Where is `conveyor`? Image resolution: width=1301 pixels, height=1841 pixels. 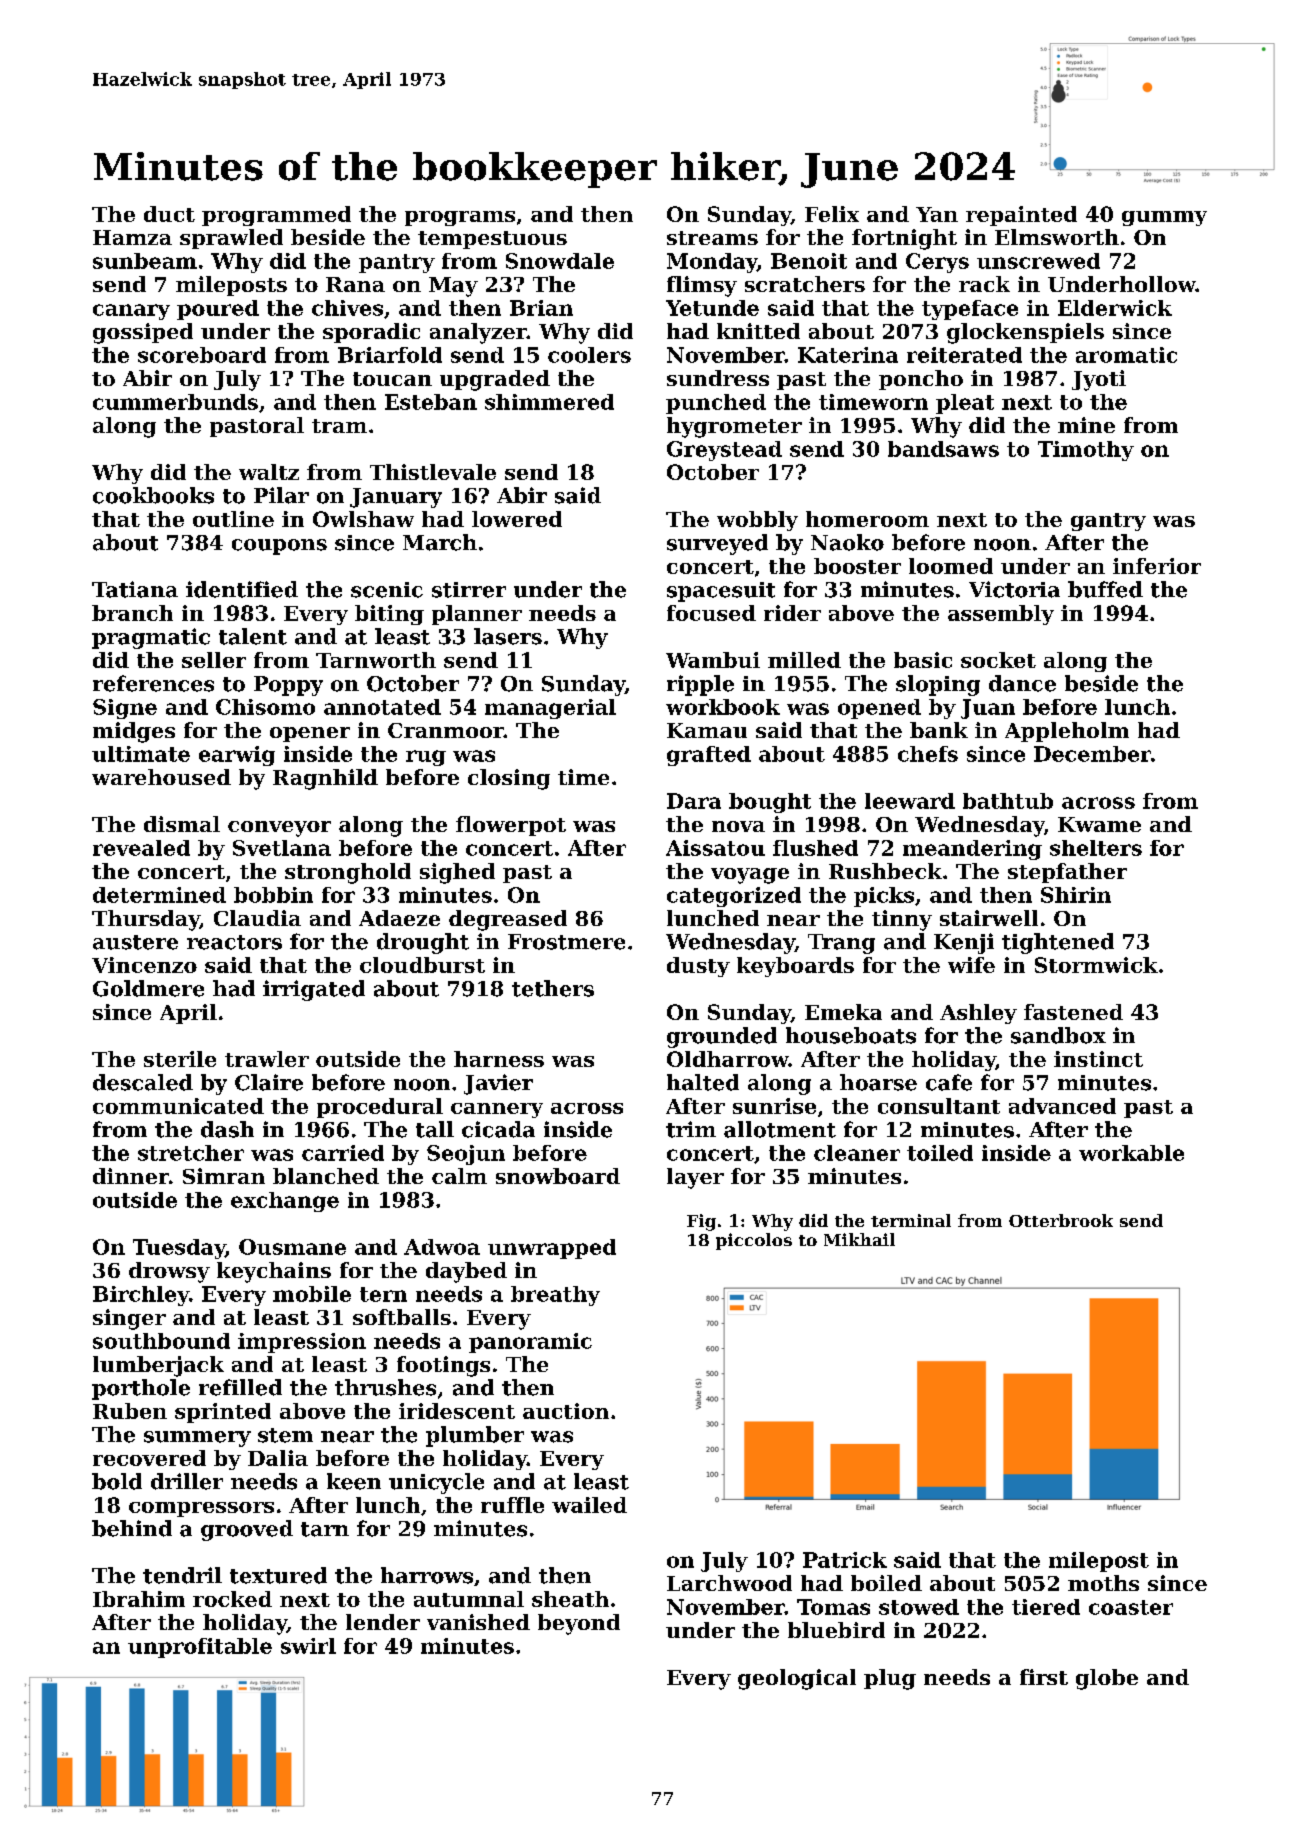 conveyor is located at coordinates (279, 829).
